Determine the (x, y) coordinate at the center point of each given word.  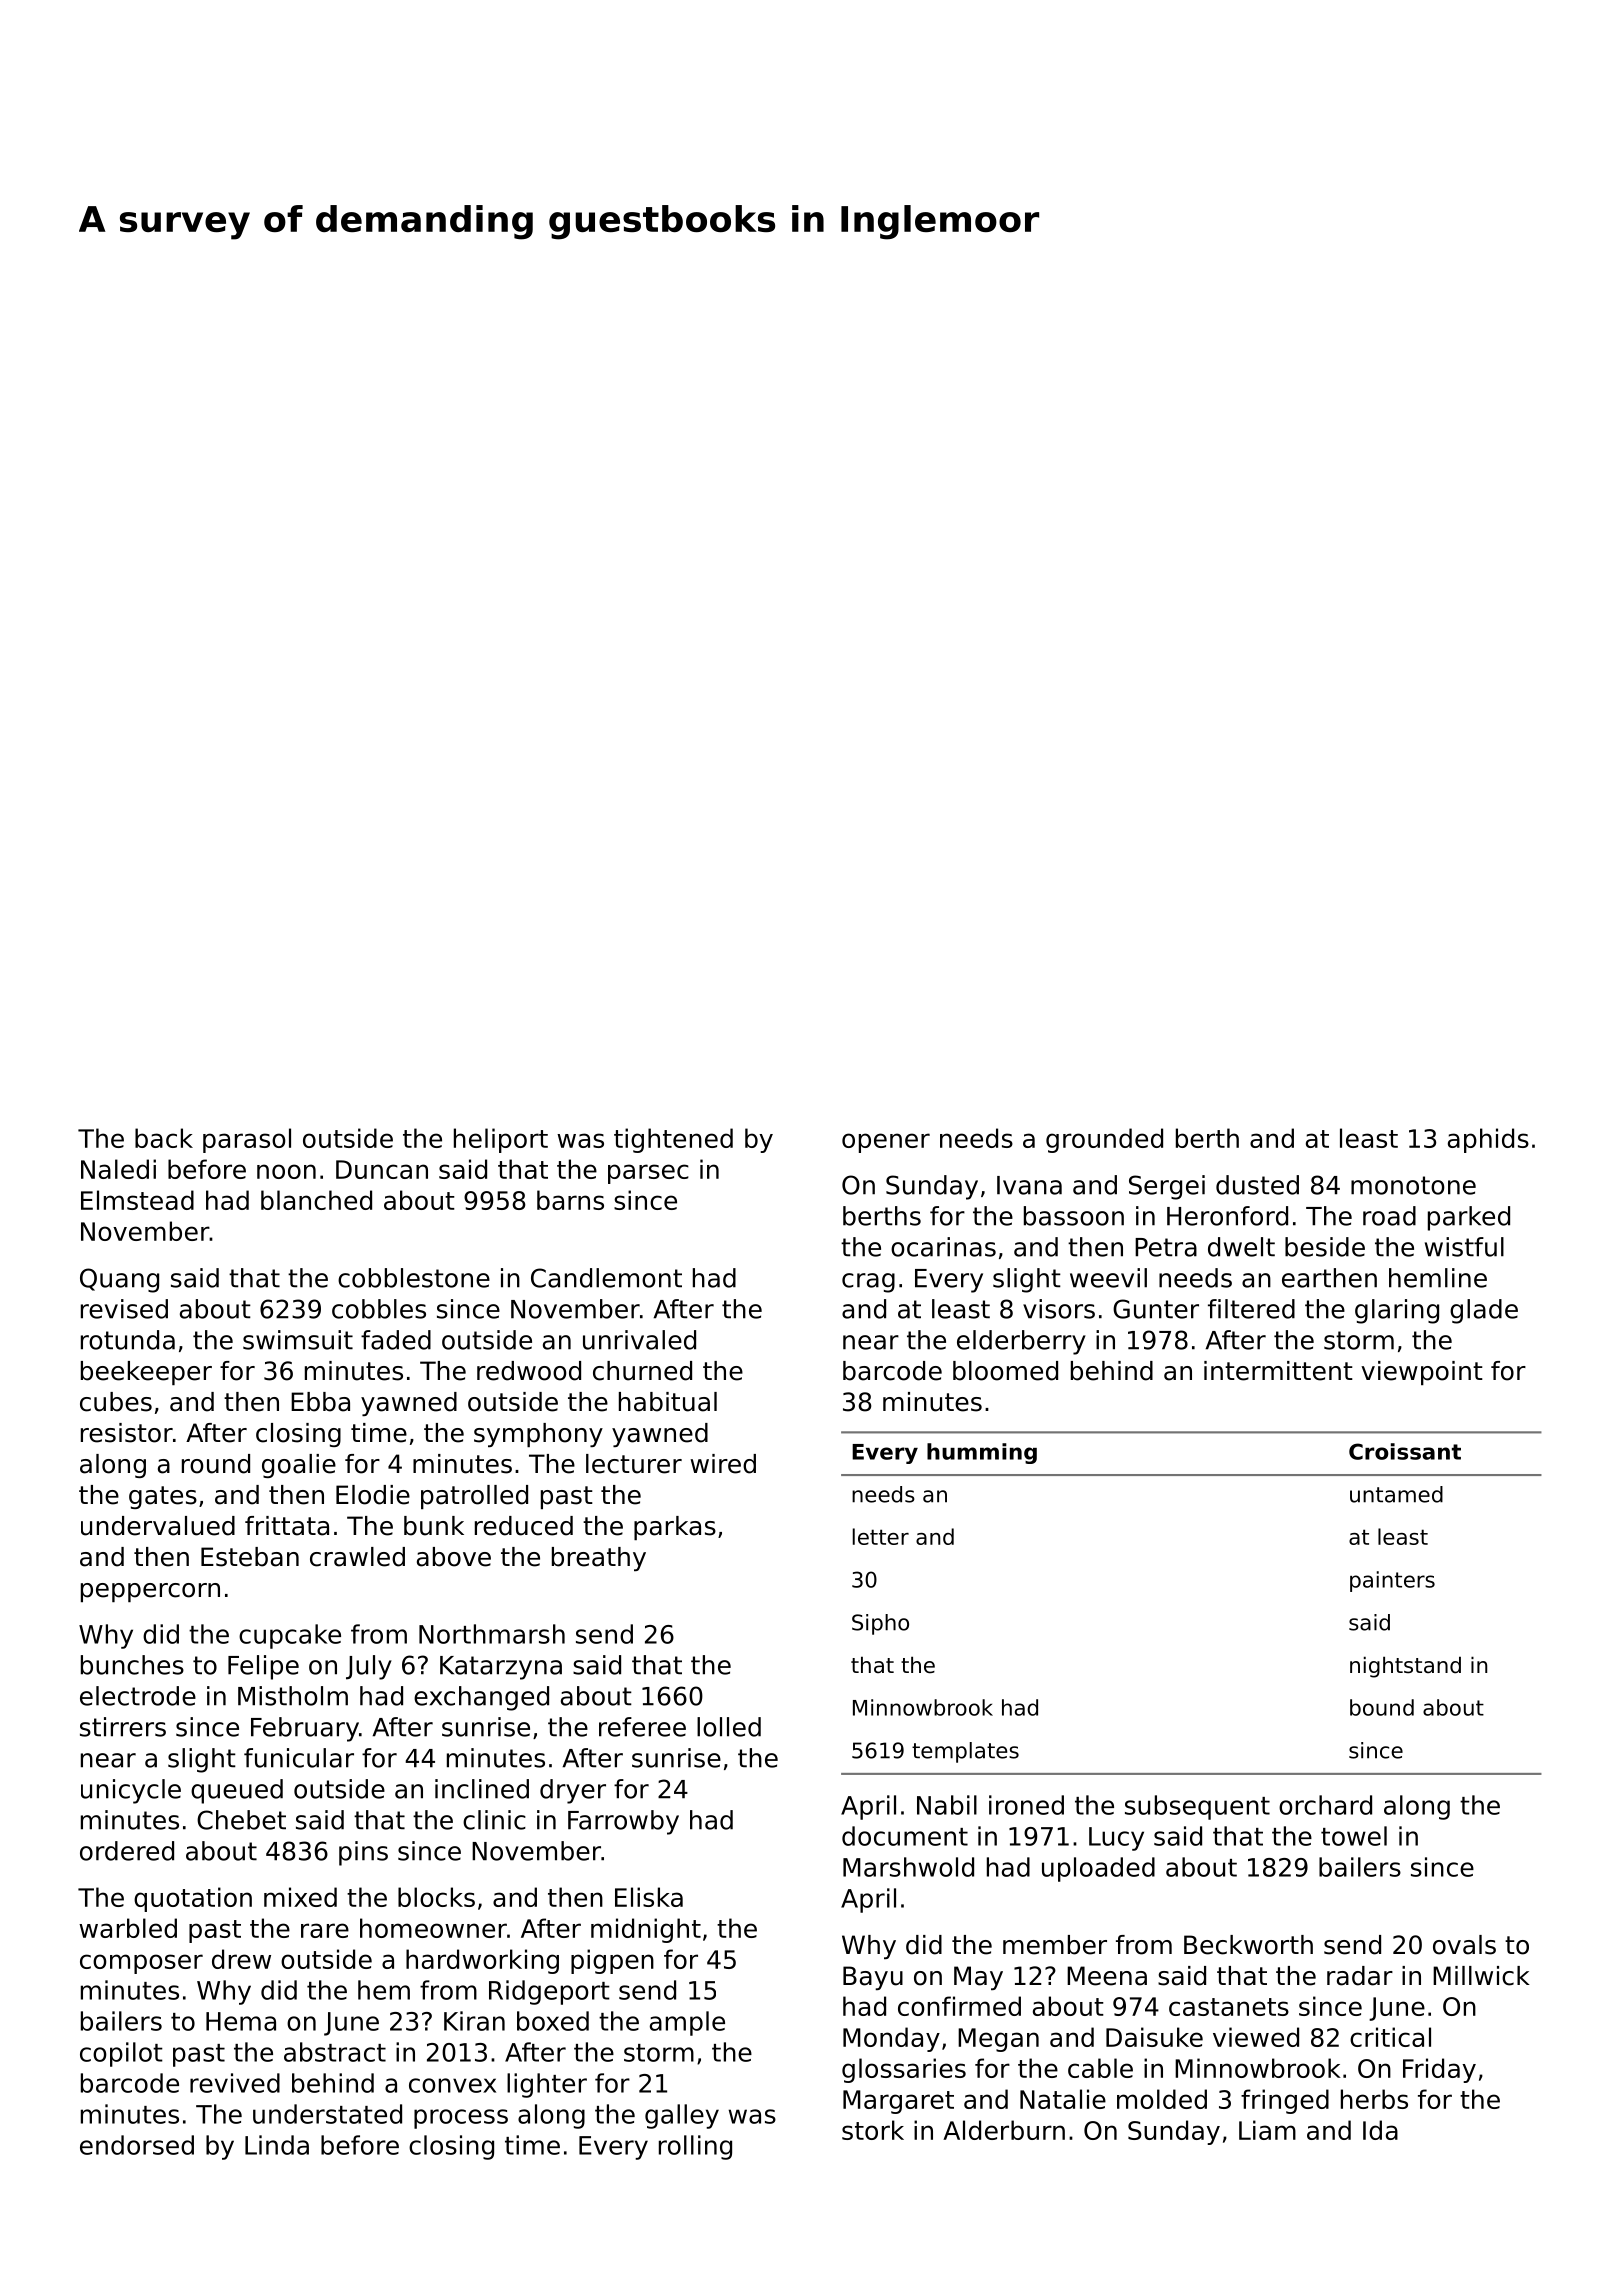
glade (1484, 1311)
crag (868, 1283)
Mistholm (293, 1696)
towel (1354, 1836)
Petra (1166, 1247)
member (1055, 1945)
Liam (1267, 2130)
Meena (1107, 1976)
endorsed (137, 2145)
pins (363, 1853)
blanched (316, 1200)
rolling (695, 2147)
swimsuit (298, 1340)
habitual (668, 1402)
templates (965, 1752)
